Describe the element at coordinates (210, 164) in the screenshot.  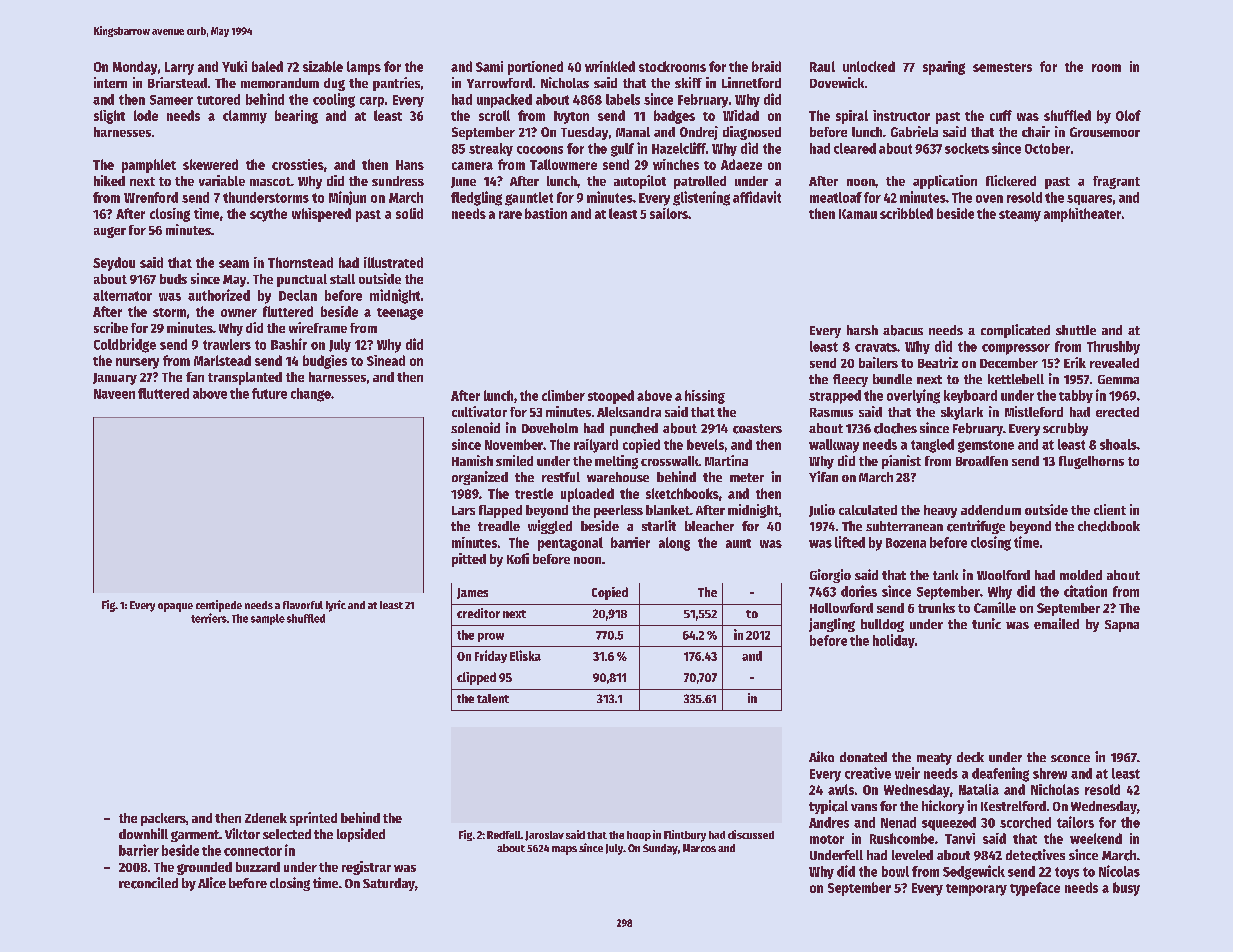
I see `skewered` at that location.
